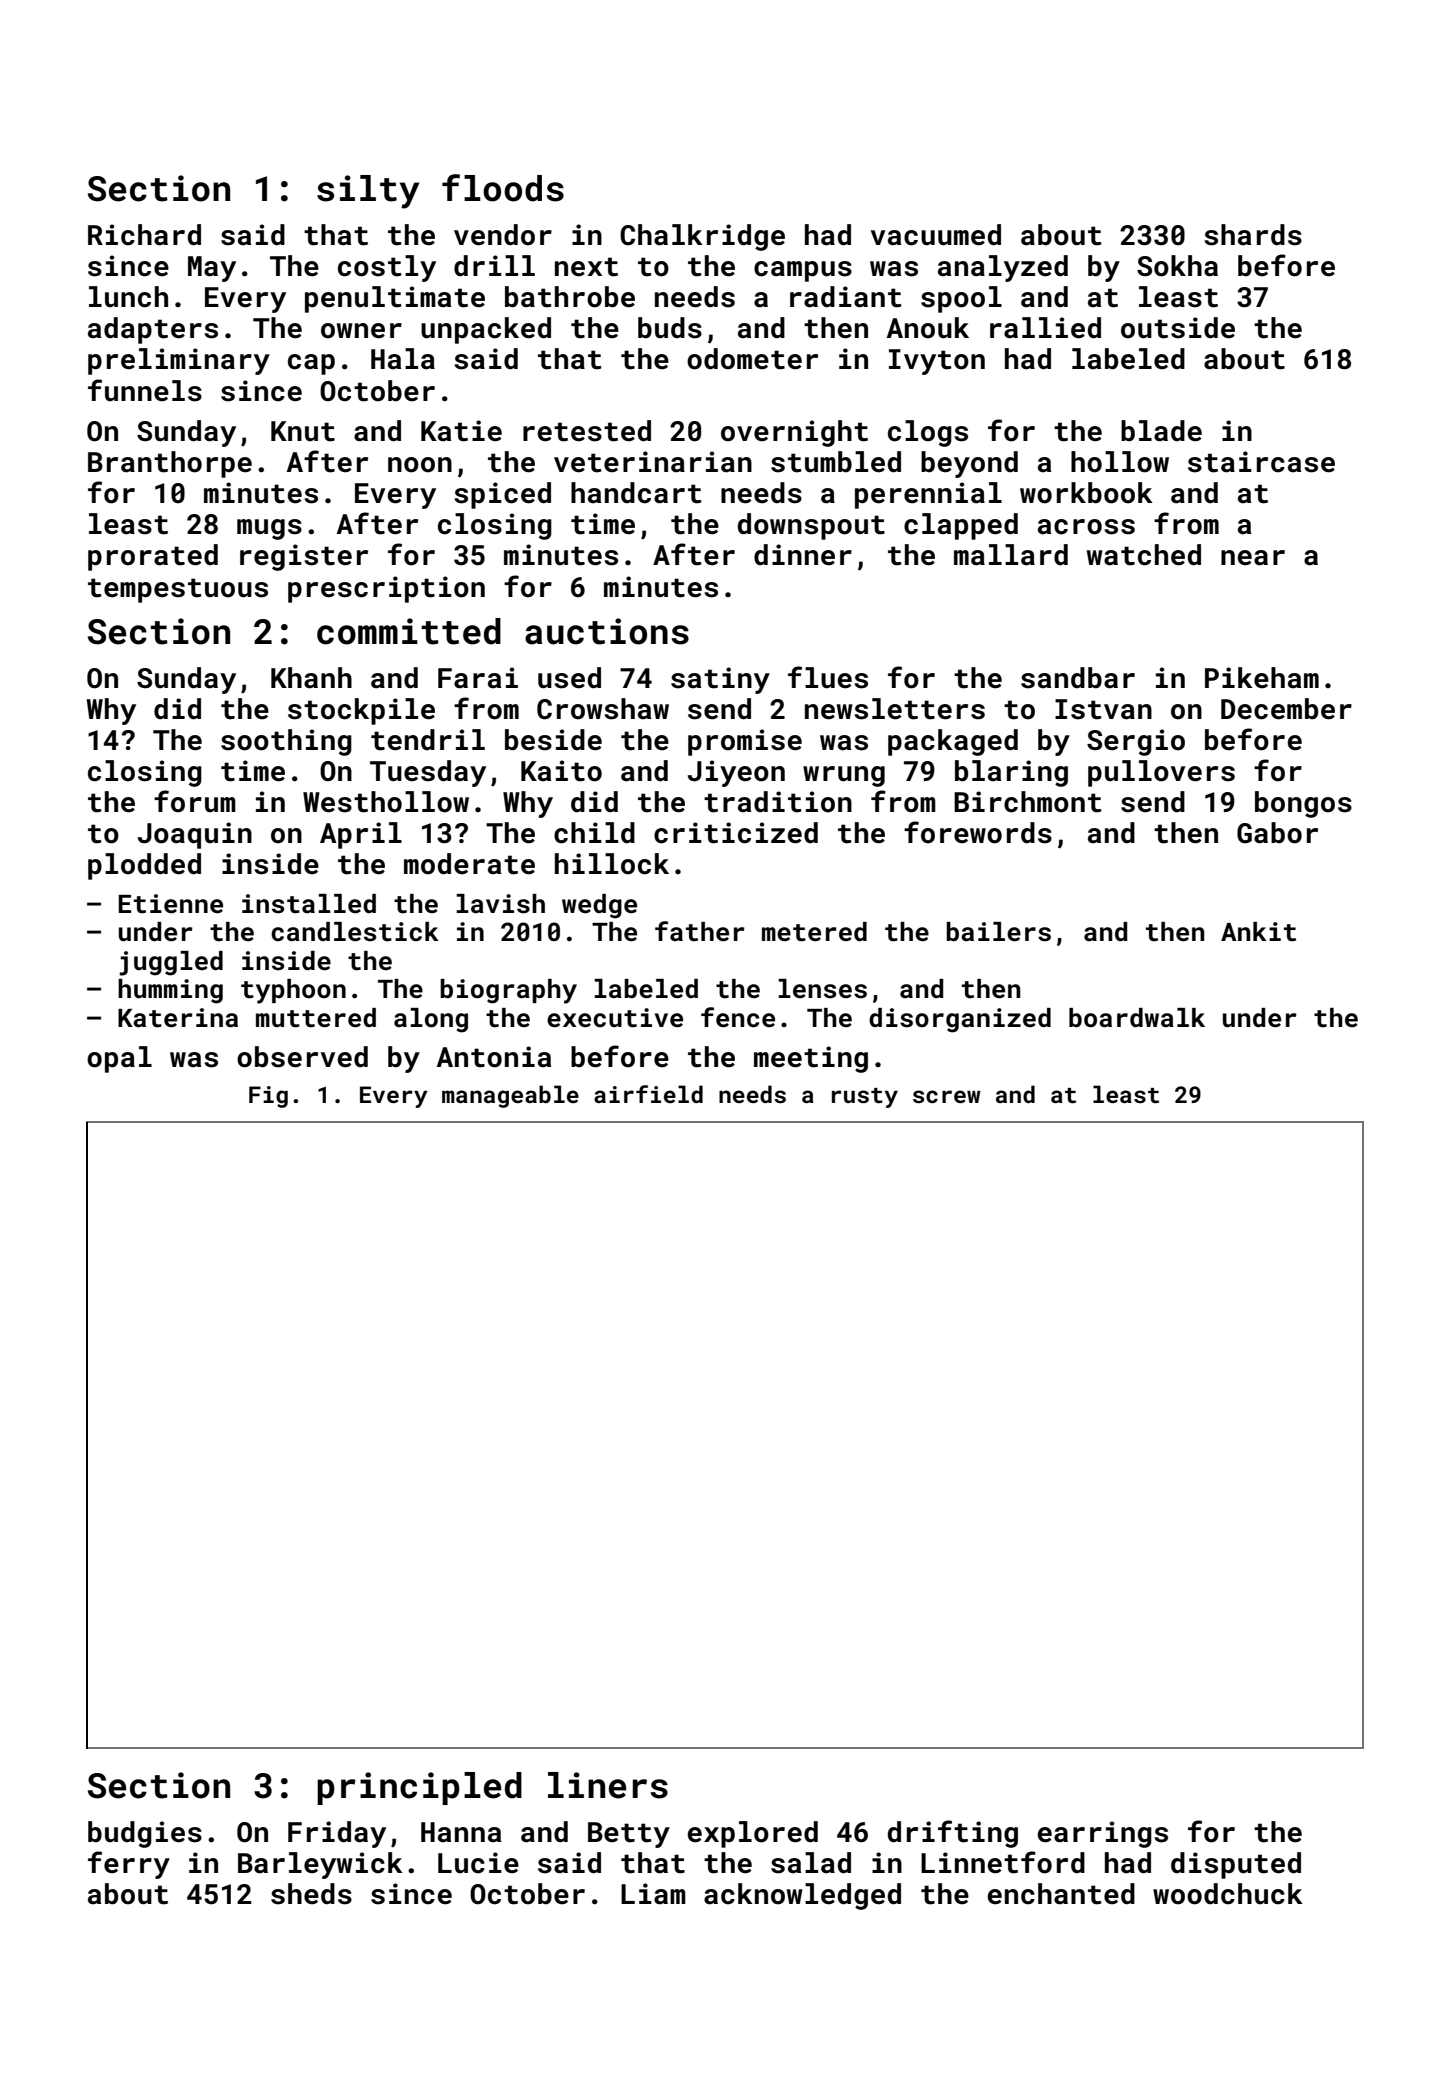 The width and height of the image is (1450, 2100). I want to click on shards, so click(1253, 235).
